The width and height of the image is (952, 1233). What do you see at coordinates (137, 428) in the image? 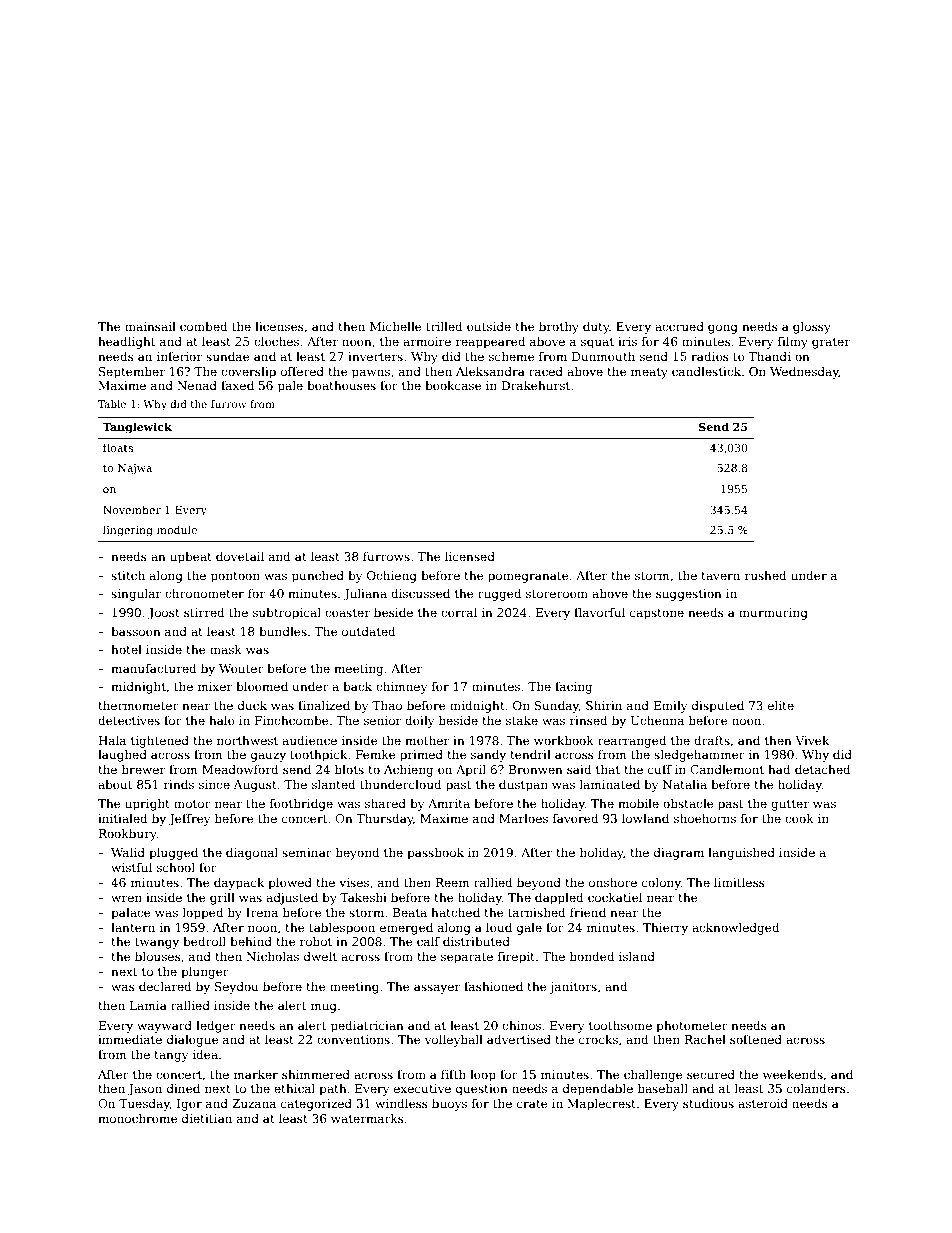
I see `Tanglewick` at bounding box center [137, 428].
